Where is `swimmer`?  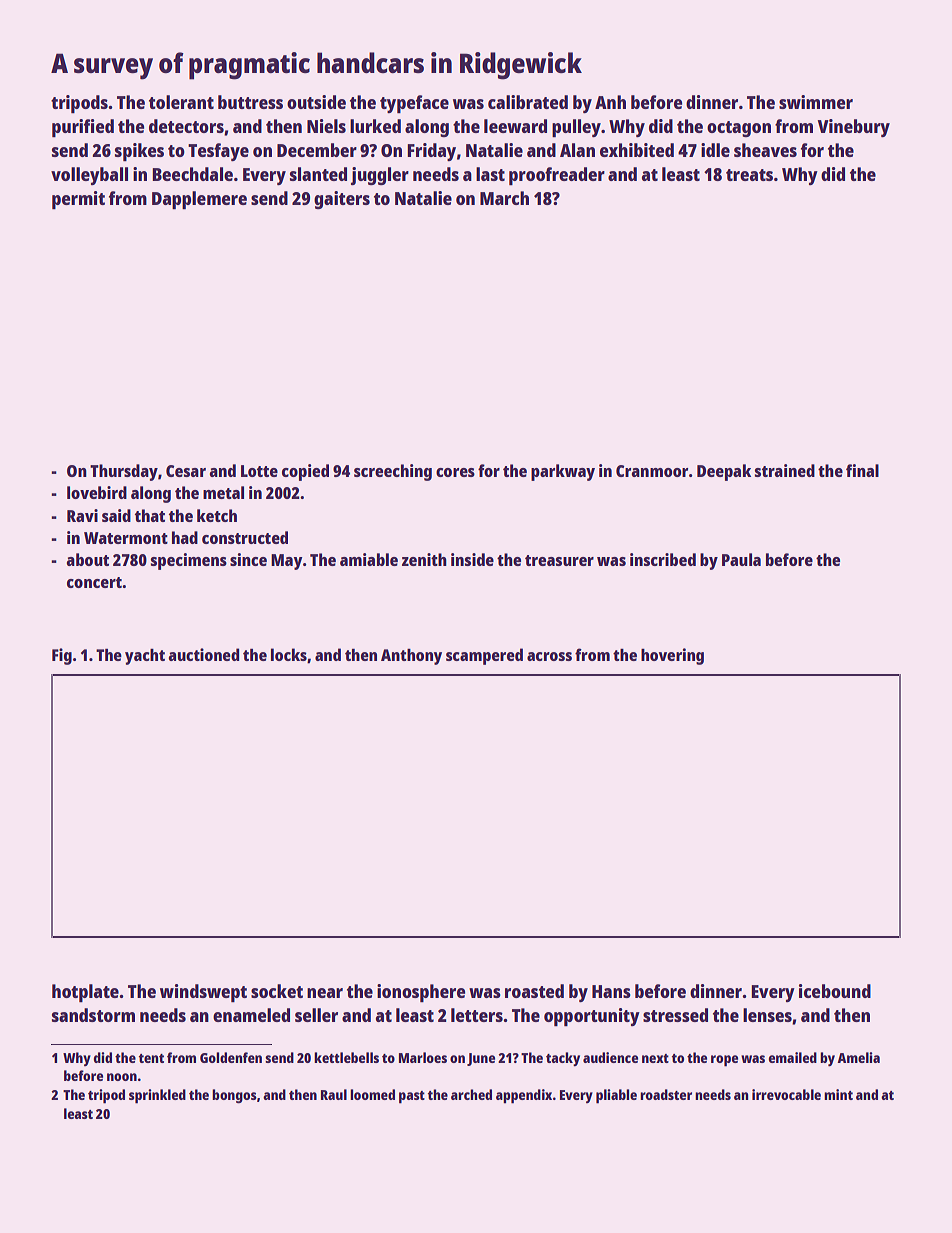
swimmer is located at coordinates (816, 102).
